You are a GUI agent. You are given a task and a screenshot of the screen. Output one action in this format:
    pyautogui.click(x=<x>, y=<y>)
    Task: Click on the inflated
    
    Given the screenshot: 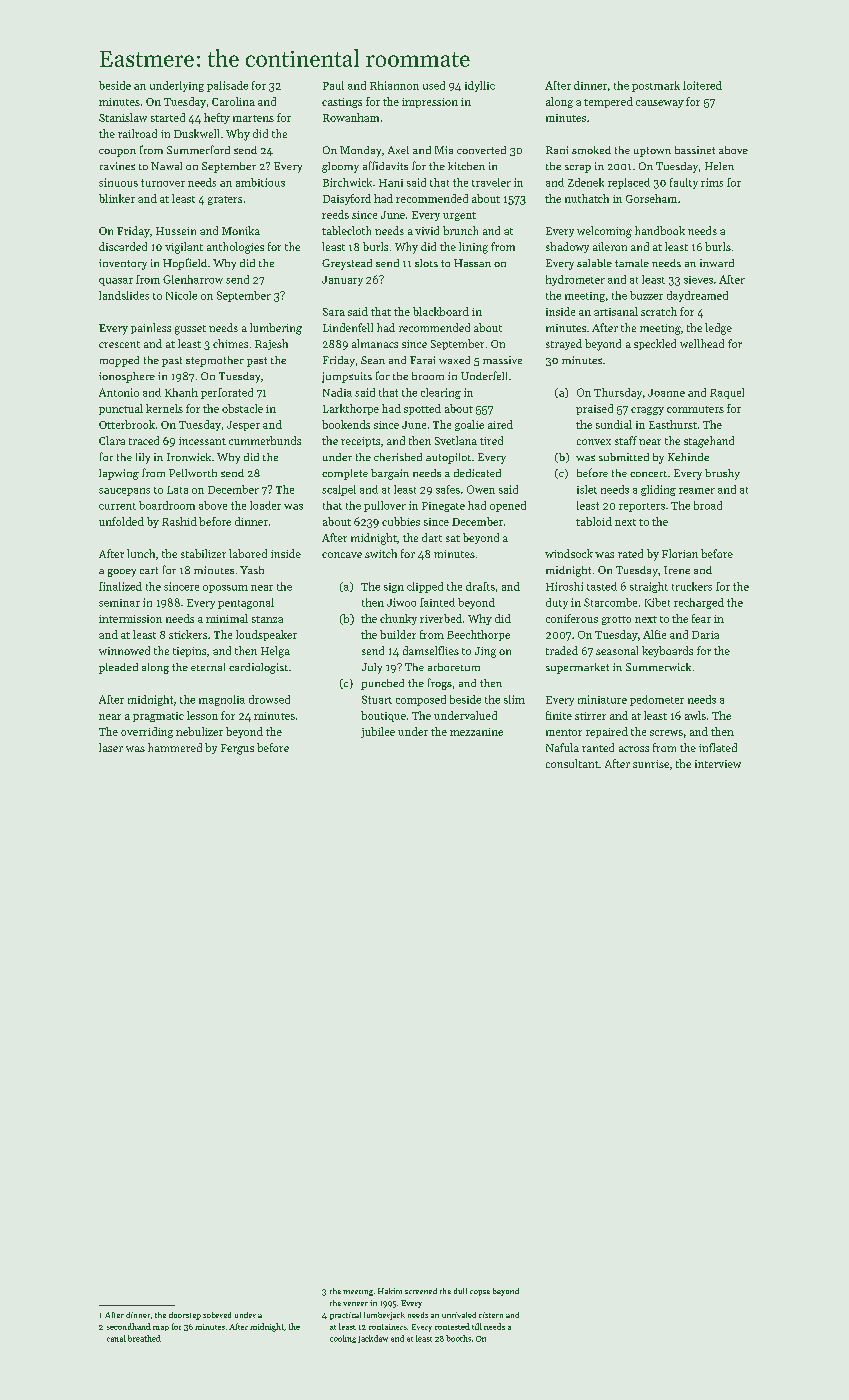 What is the action you would take?
    pyautogui.click(x=718, y=747)
